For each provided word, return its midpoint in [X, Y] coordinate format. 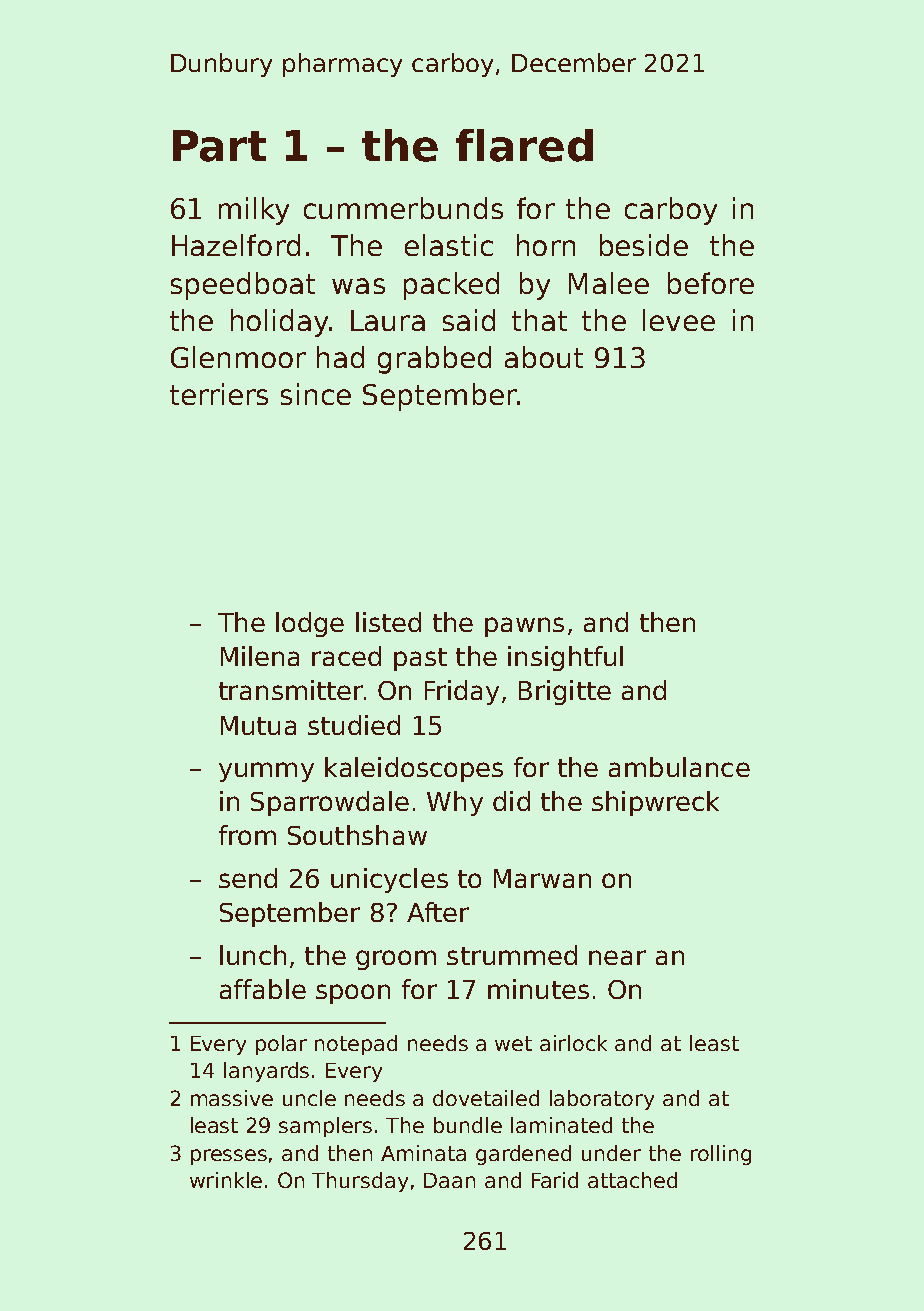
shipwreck [655, 803]
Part [219, 146]
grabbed [434, 360]
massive [232, 1098]
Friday [462, 692]
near [617, 957]
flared [524, 145]
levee [679, 320]
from [247, 835]
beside [644, 245]
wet [513, 1043]
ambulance [679, 767]
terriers [219, 394]
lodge [310, 624]
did [511, 801]
